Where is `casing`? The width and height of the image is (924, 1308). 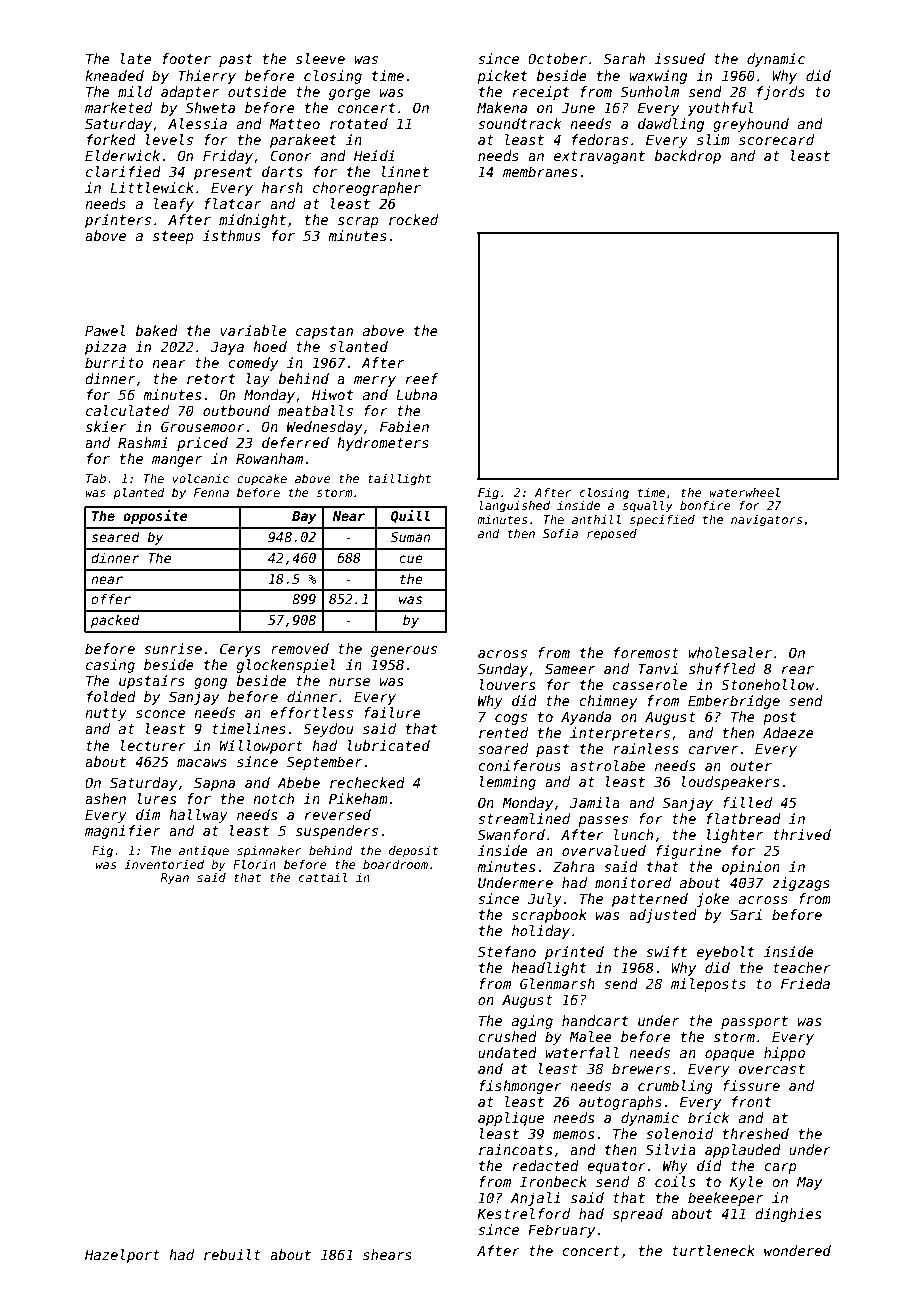 casing is located at coordinates (110, 666).
